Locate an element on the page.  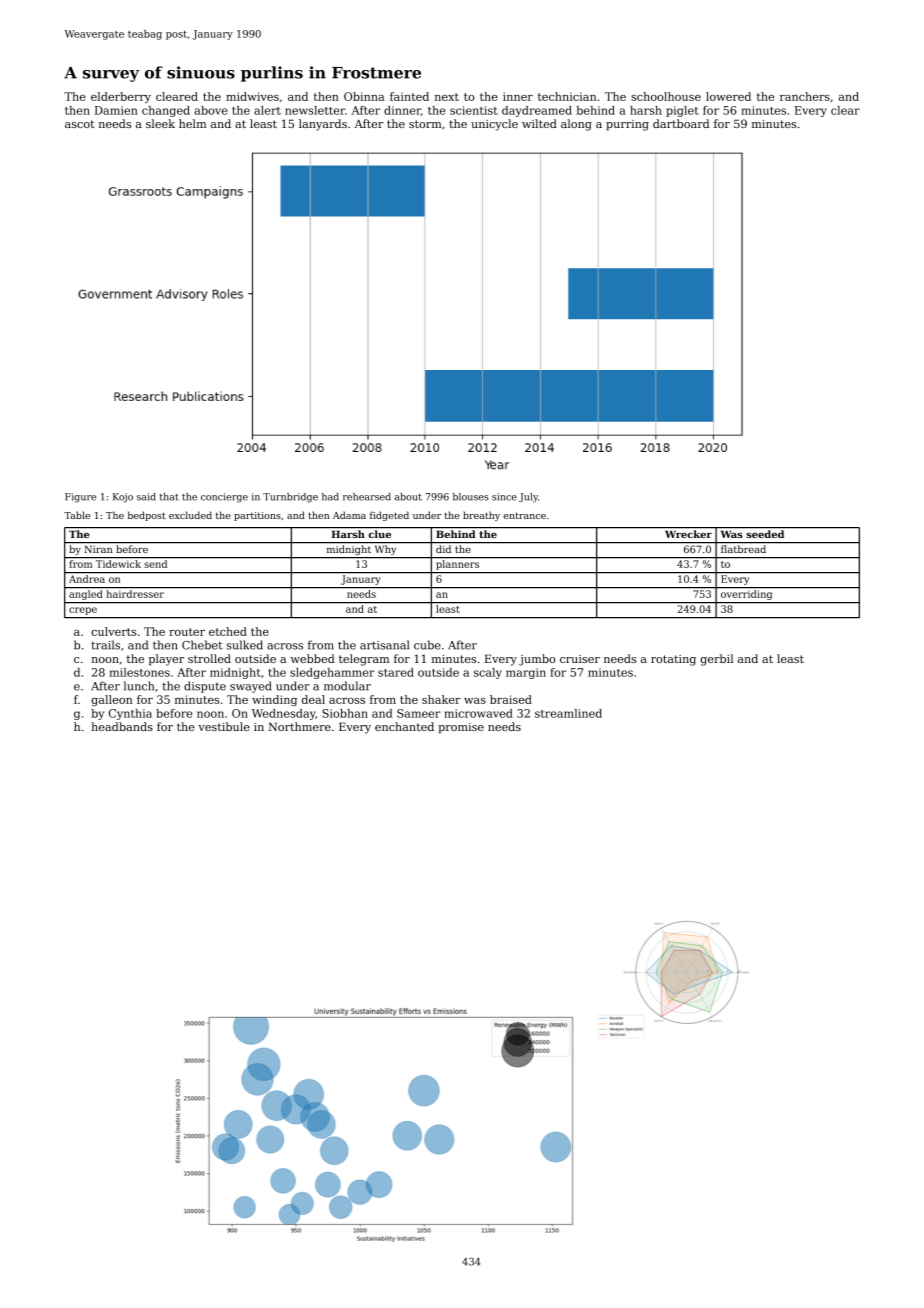
piglet is located at coordinates (682, 111).
